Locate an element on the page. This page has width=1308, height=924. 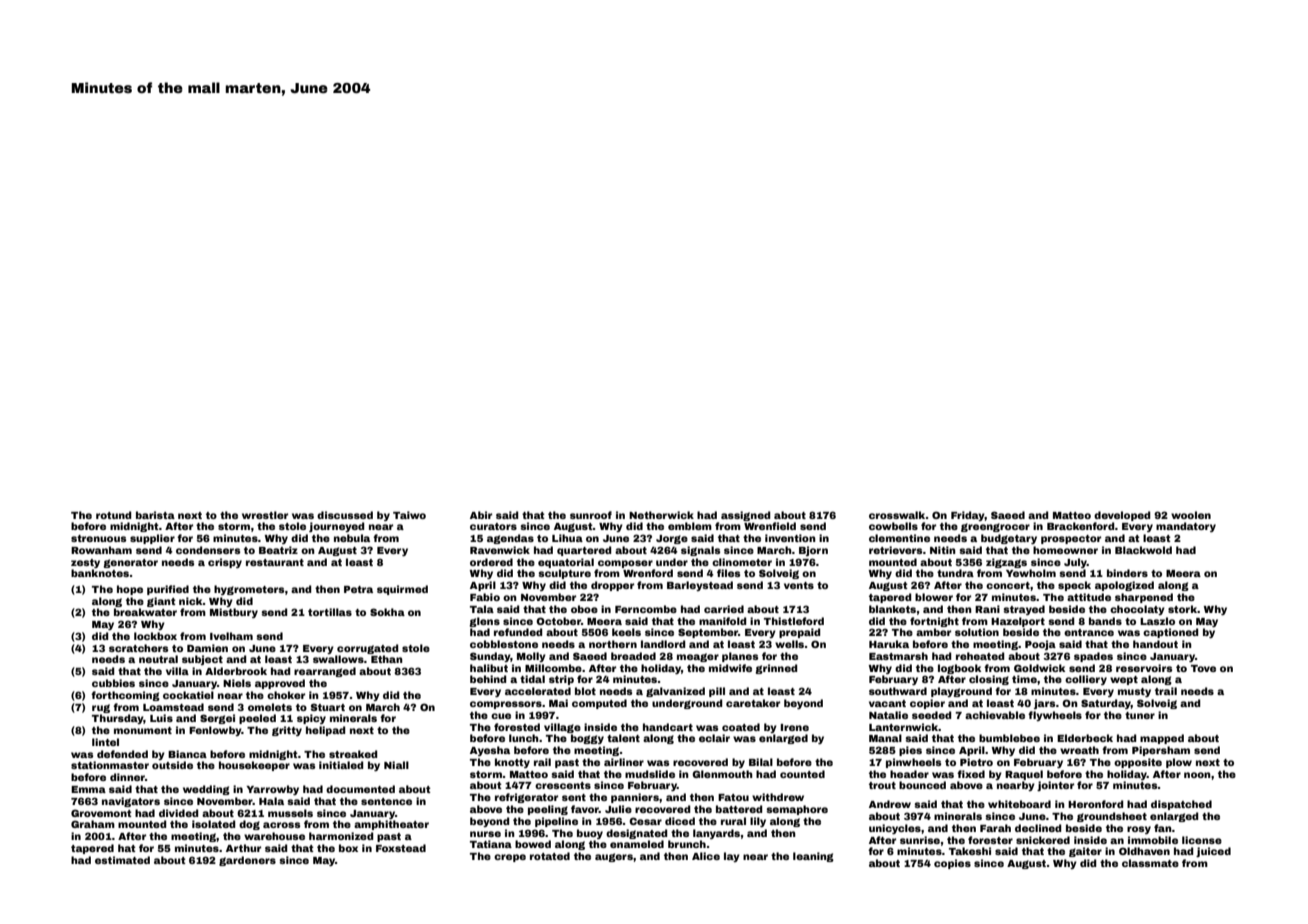
copier is located at coordinates (927, 704).
